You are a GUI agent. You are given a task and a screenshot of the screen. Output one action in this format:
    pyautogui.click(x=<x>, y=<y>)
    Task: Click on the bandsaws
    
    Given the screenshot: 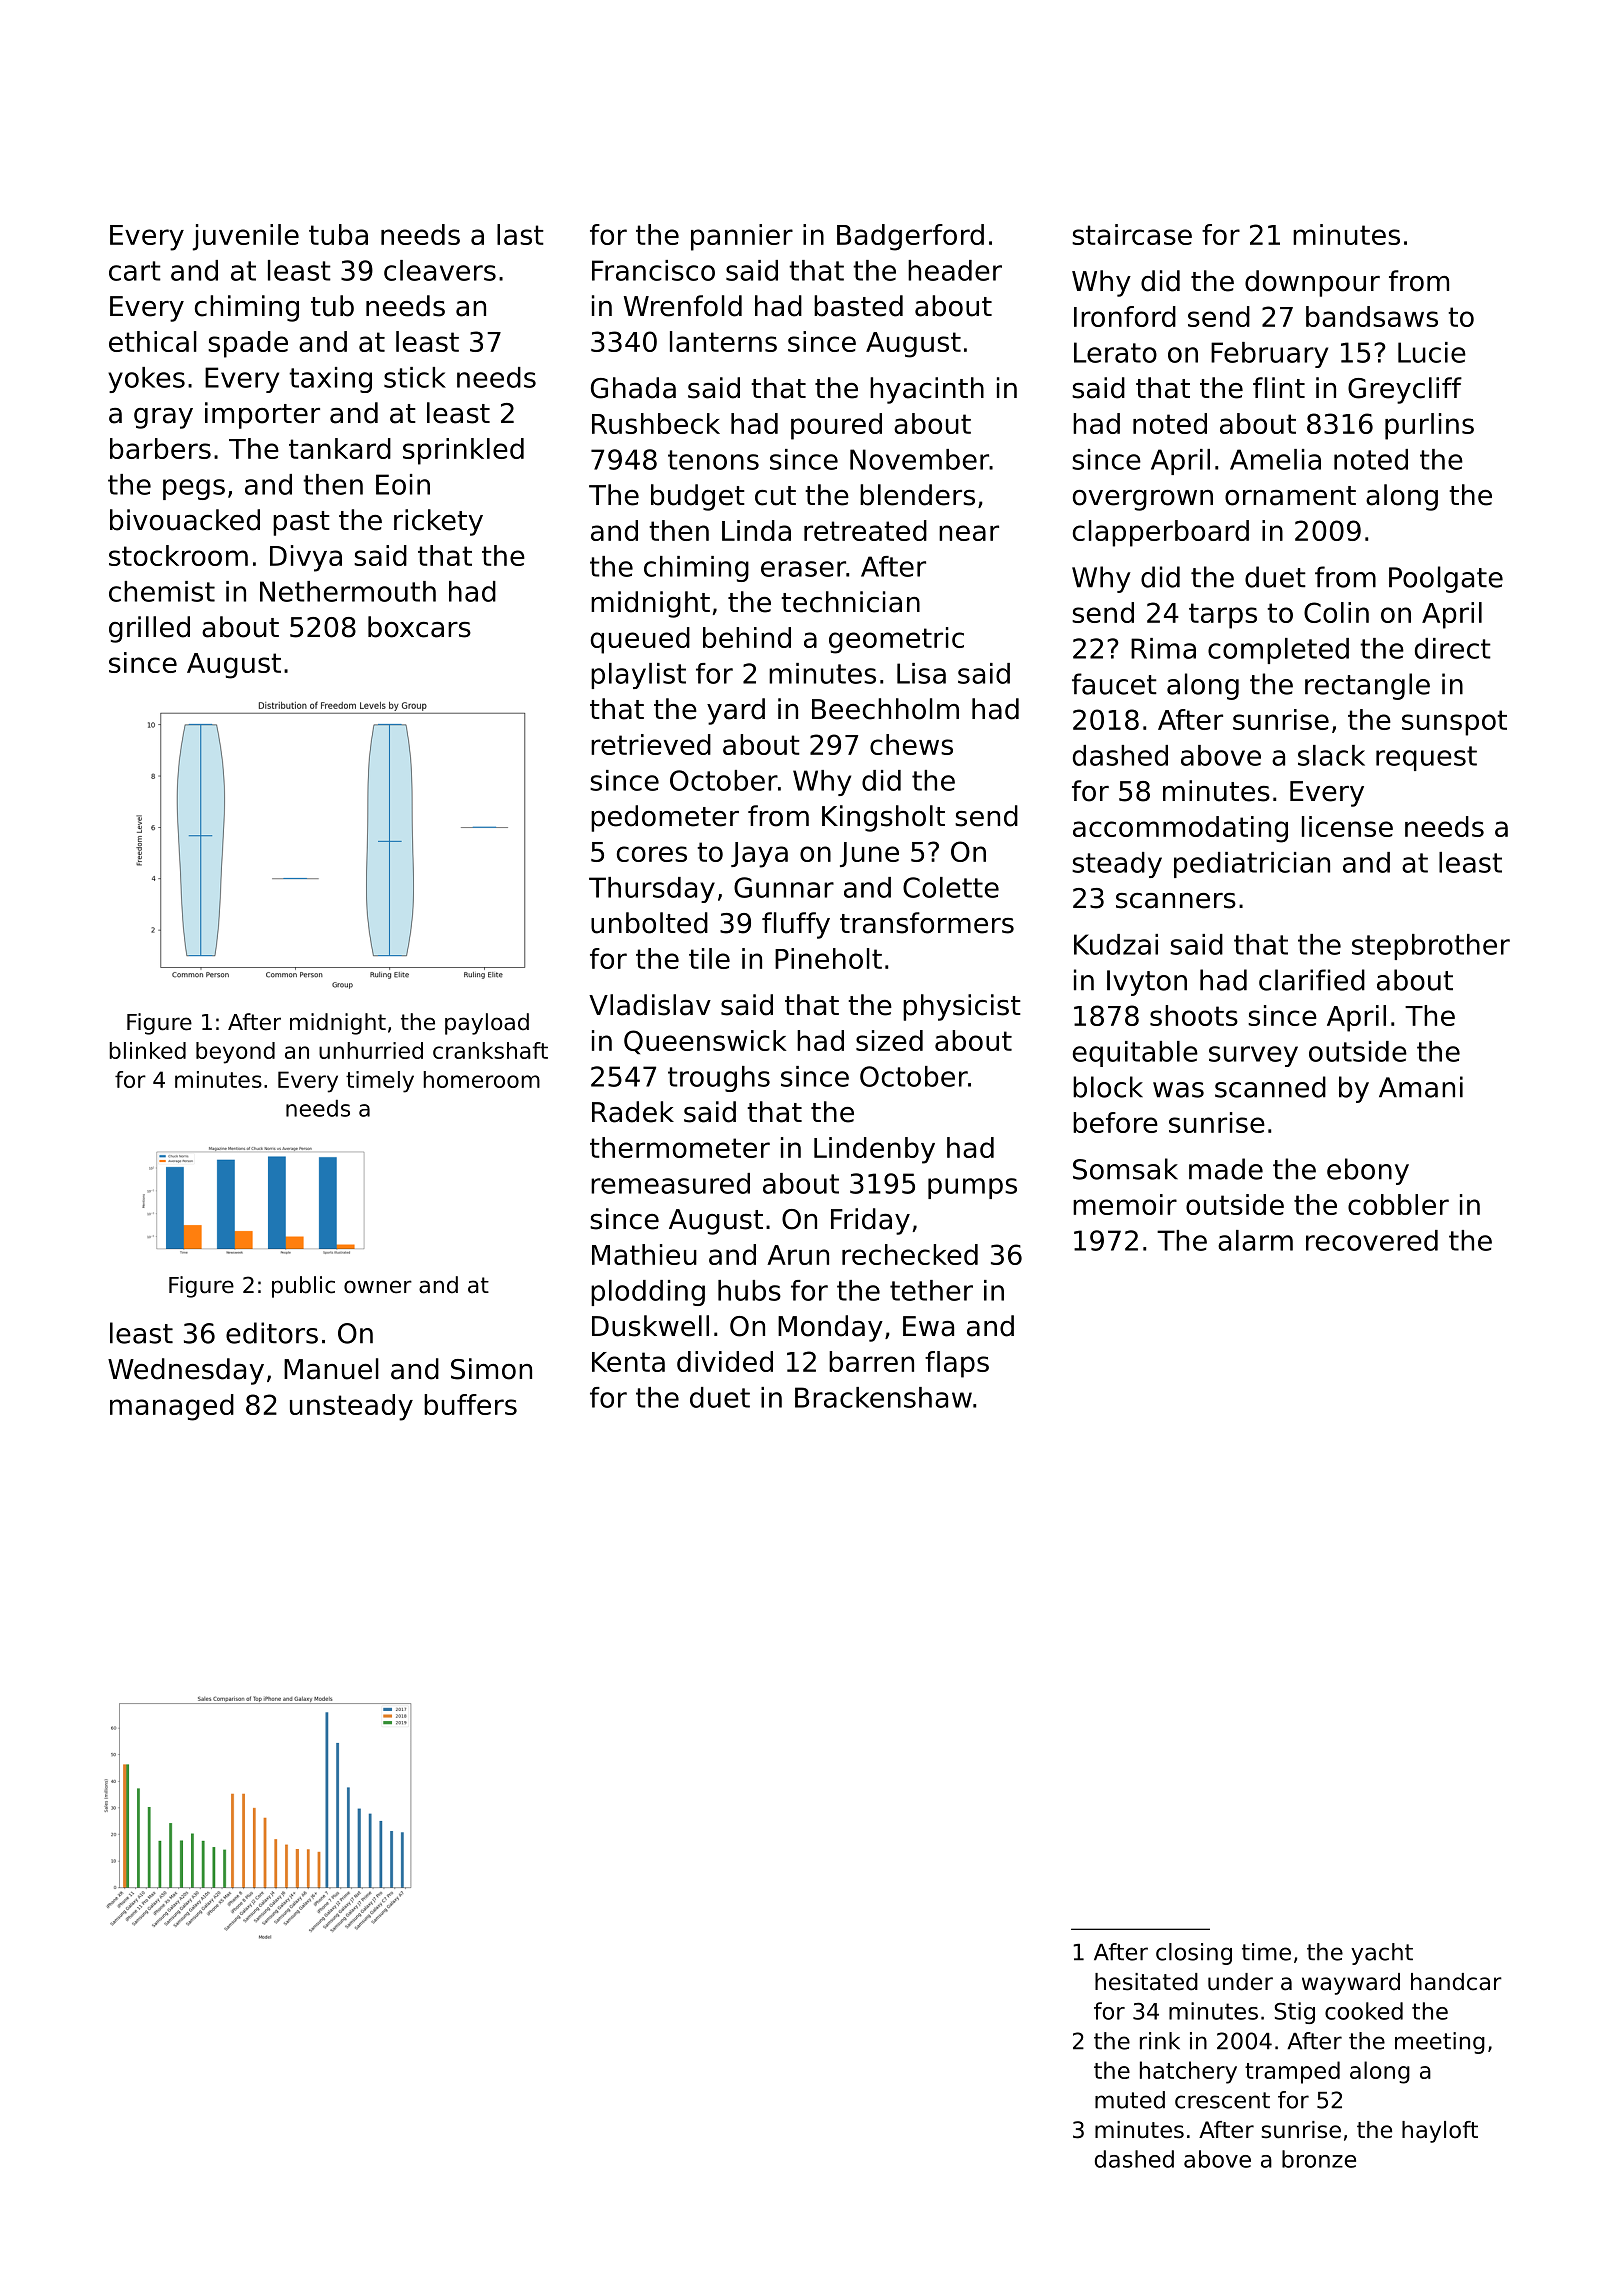 What is the action you would take?
    pyautogui.click(x=1372, y=316)
